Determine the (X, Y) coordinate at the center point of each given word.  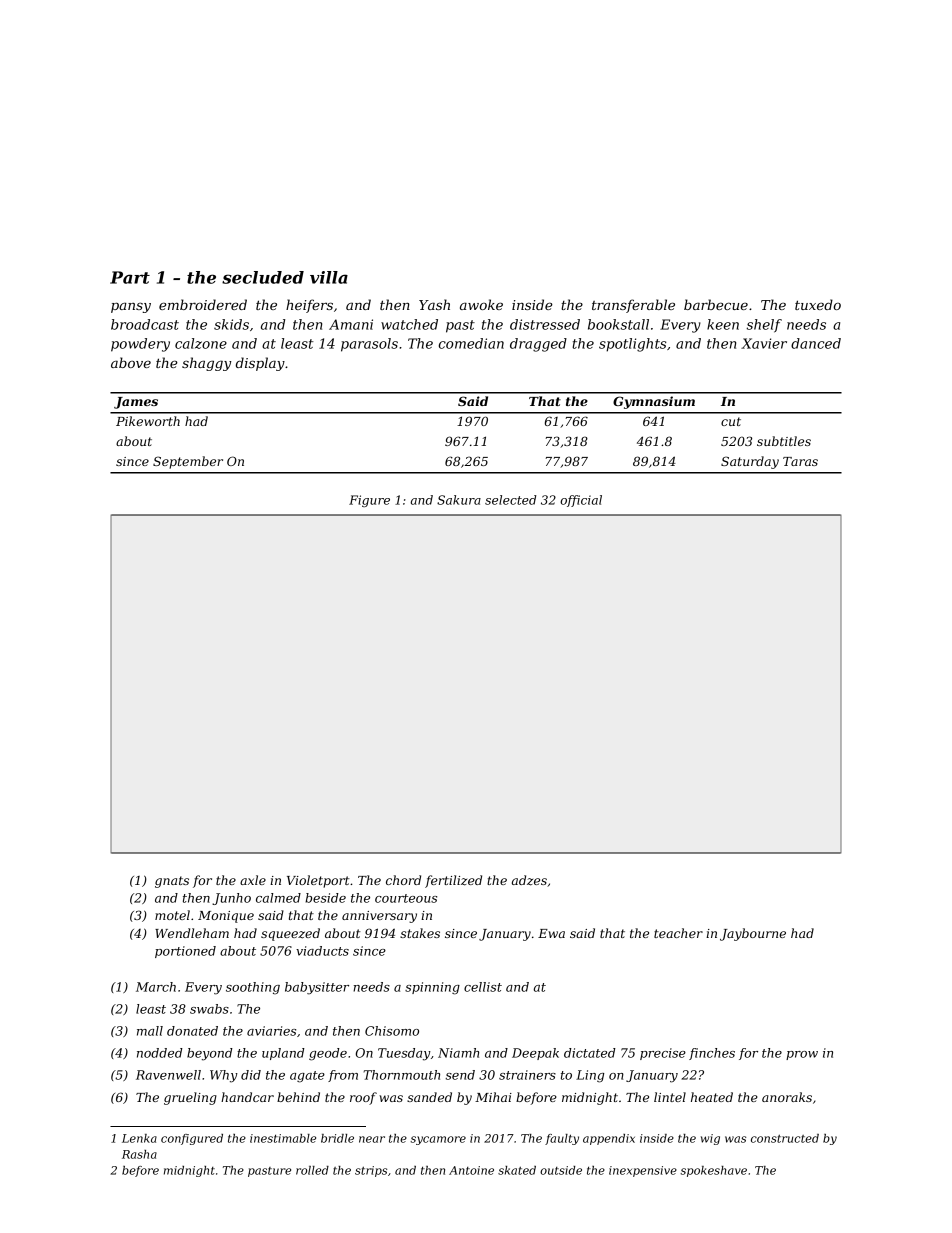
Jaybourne (753, 934)
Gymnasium (654, 402)
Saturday (750, 462)
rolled (312, 1170)
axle (253, 880)
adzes (529, 880)
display (260, 364)
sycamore (438, 1140)
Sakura (459, 500)
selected (510, 500)
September (188, 462)
